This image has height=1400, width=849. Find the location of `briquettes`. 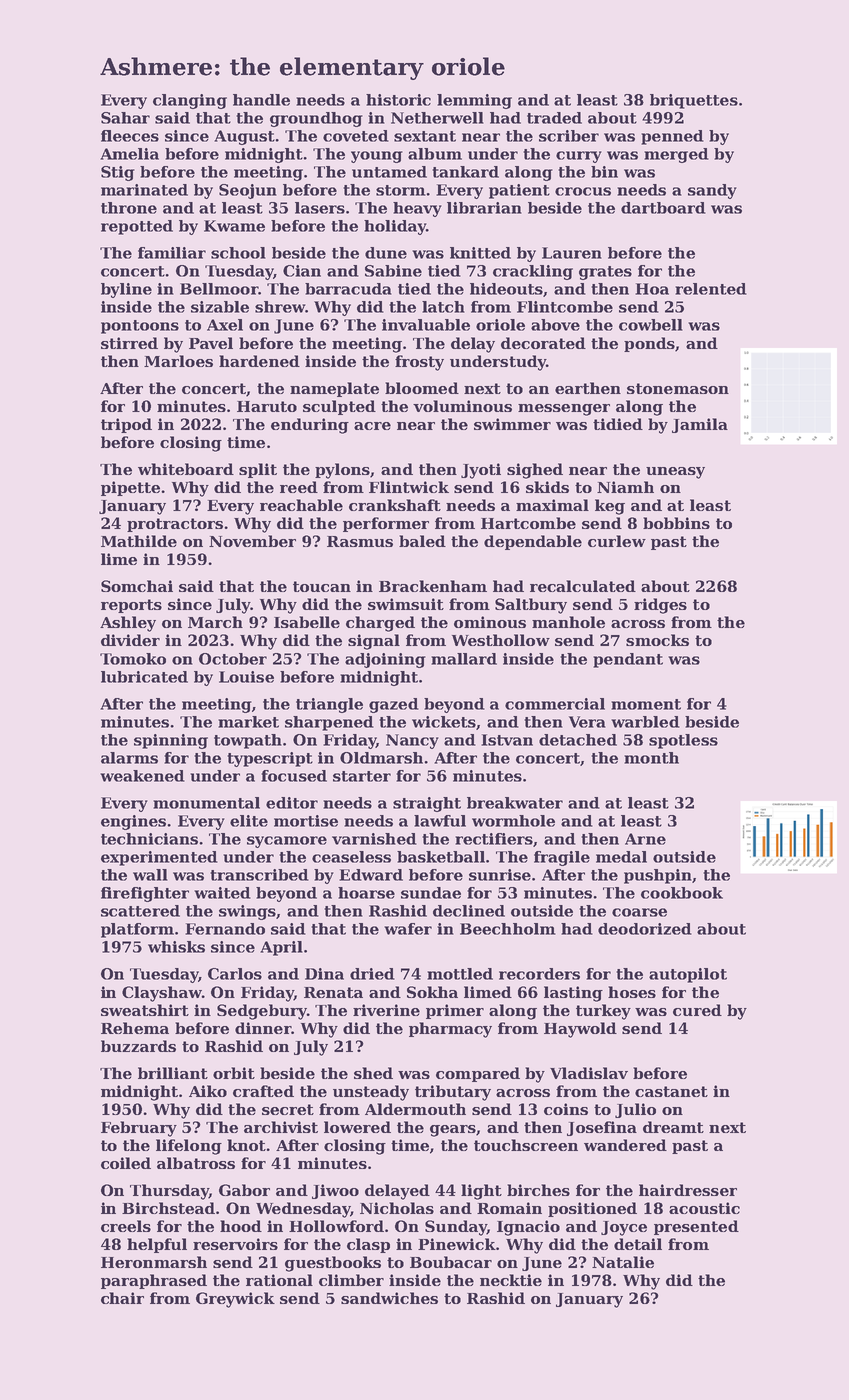

briquettes is located at coordinates (694, 101).
